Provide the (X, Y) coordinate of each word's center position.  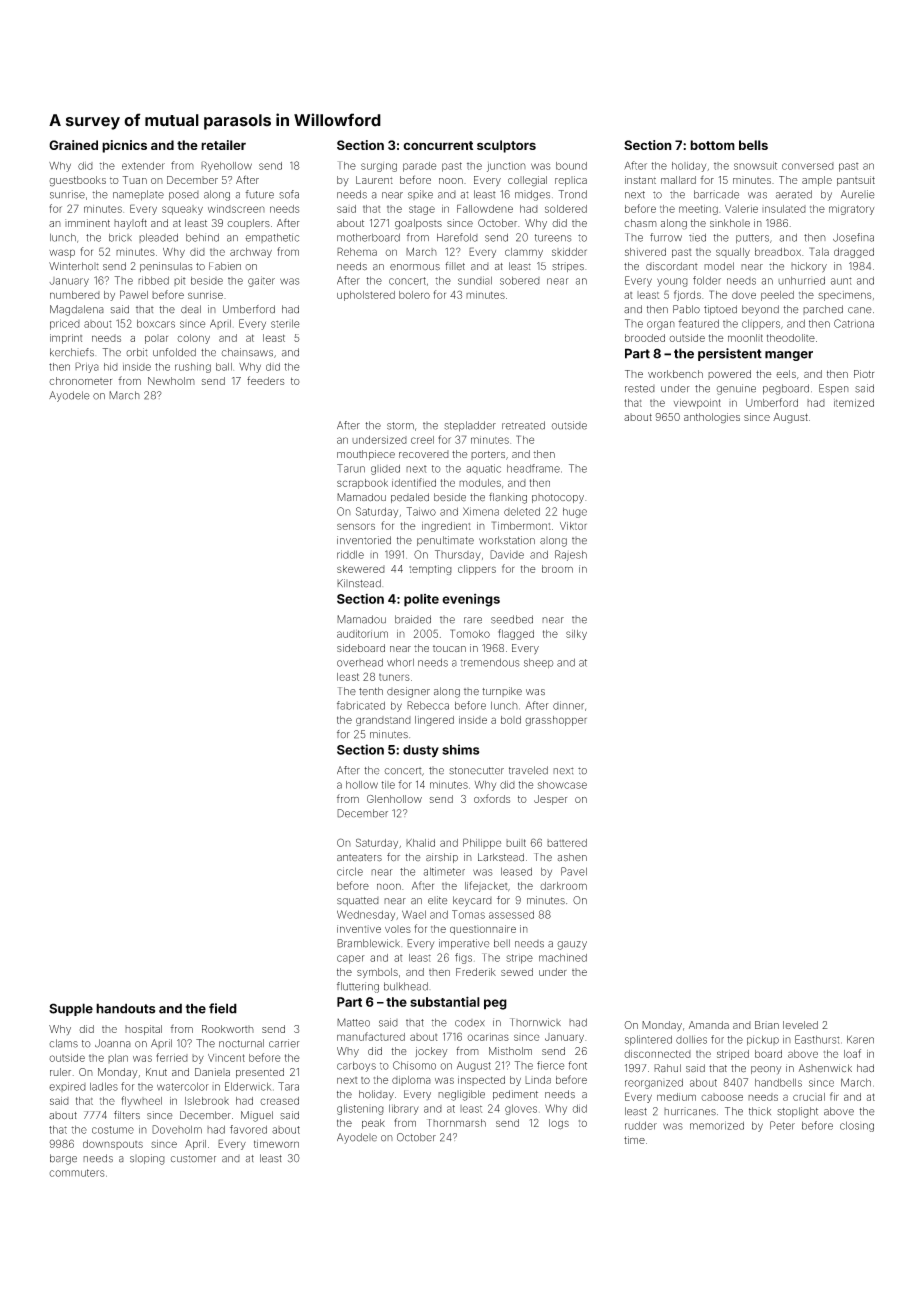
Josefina (853, 237)
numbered (75, 295)
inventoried (364, 540)
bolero (414, 295)
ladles (104, 1086)
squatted (358, 901)
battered (567, 843)
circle (350, 871)
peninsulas (166, 267)
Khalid (420, 843)
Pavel (574, 871)
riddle (350, 554)
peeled (777, 296)
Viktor (573, 526)
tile (388, 785)
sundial (475, 280)
